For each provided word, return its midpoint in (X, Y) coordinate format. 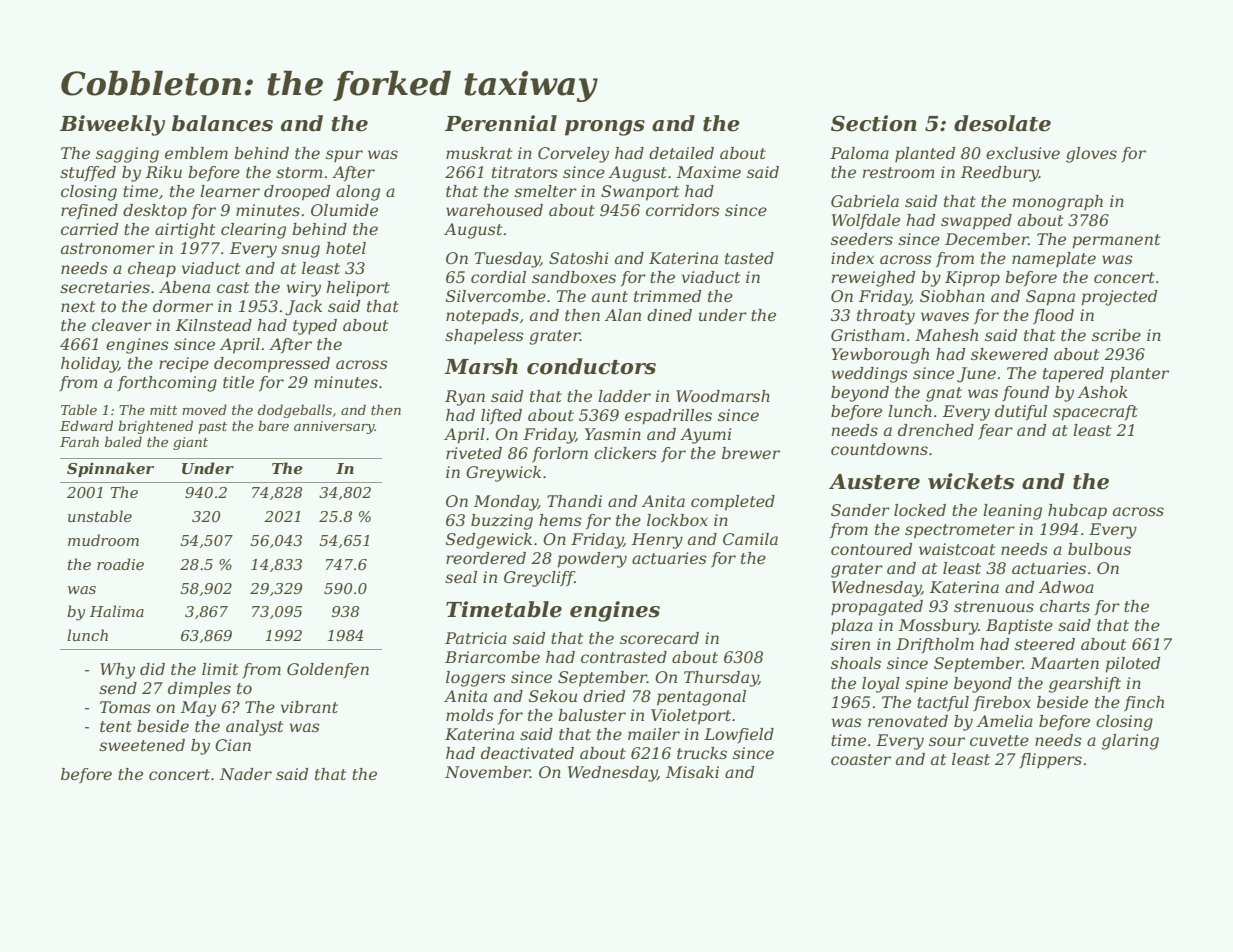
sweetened (142, 745)
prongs (605, 128)
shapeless (484, 337)
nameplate (1054, 260)
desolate (1002, 123)
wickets (971, 481)
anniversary (334, 427)
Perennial (501, 123)
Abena (184, 287)
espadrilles (668, 417)
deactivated (527, 753)
